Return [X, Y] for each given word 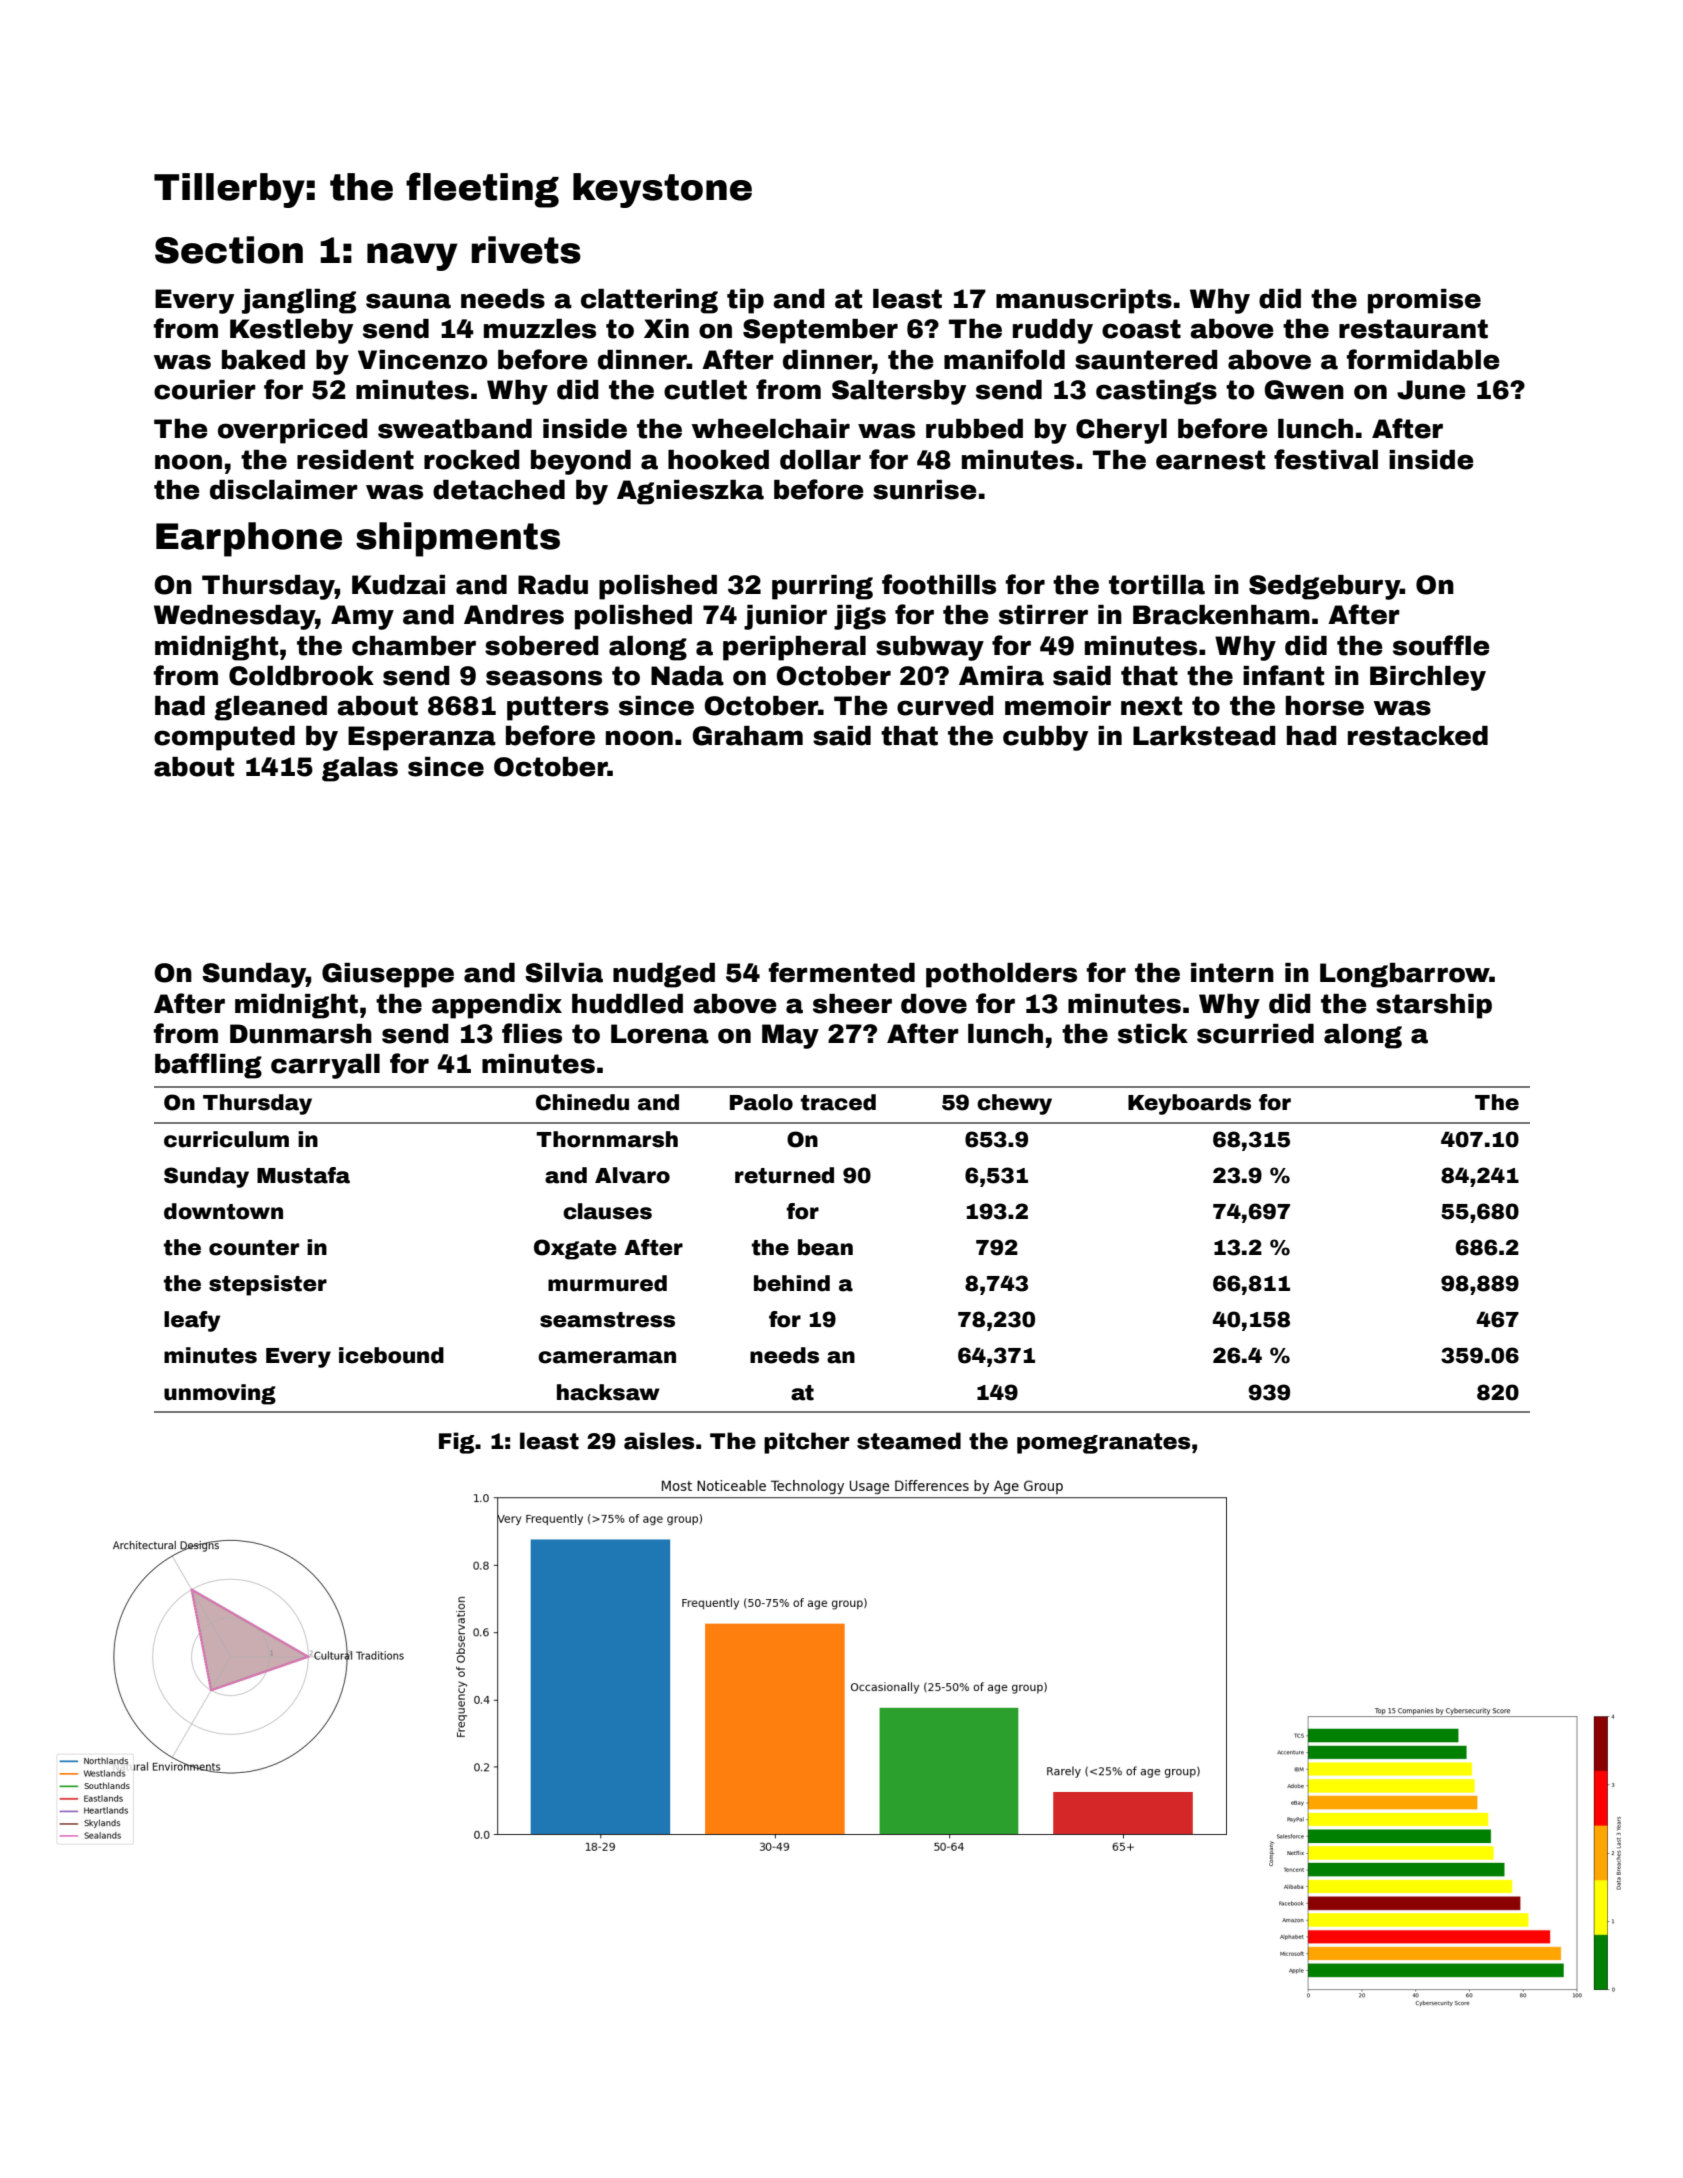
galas [360, 769]
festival [1326, 459]
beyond [581, 462]
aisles [659, 1441]
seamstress [607, 1320]
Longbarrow [1405, 975]
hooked [718, 460]
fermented [842, 972]
